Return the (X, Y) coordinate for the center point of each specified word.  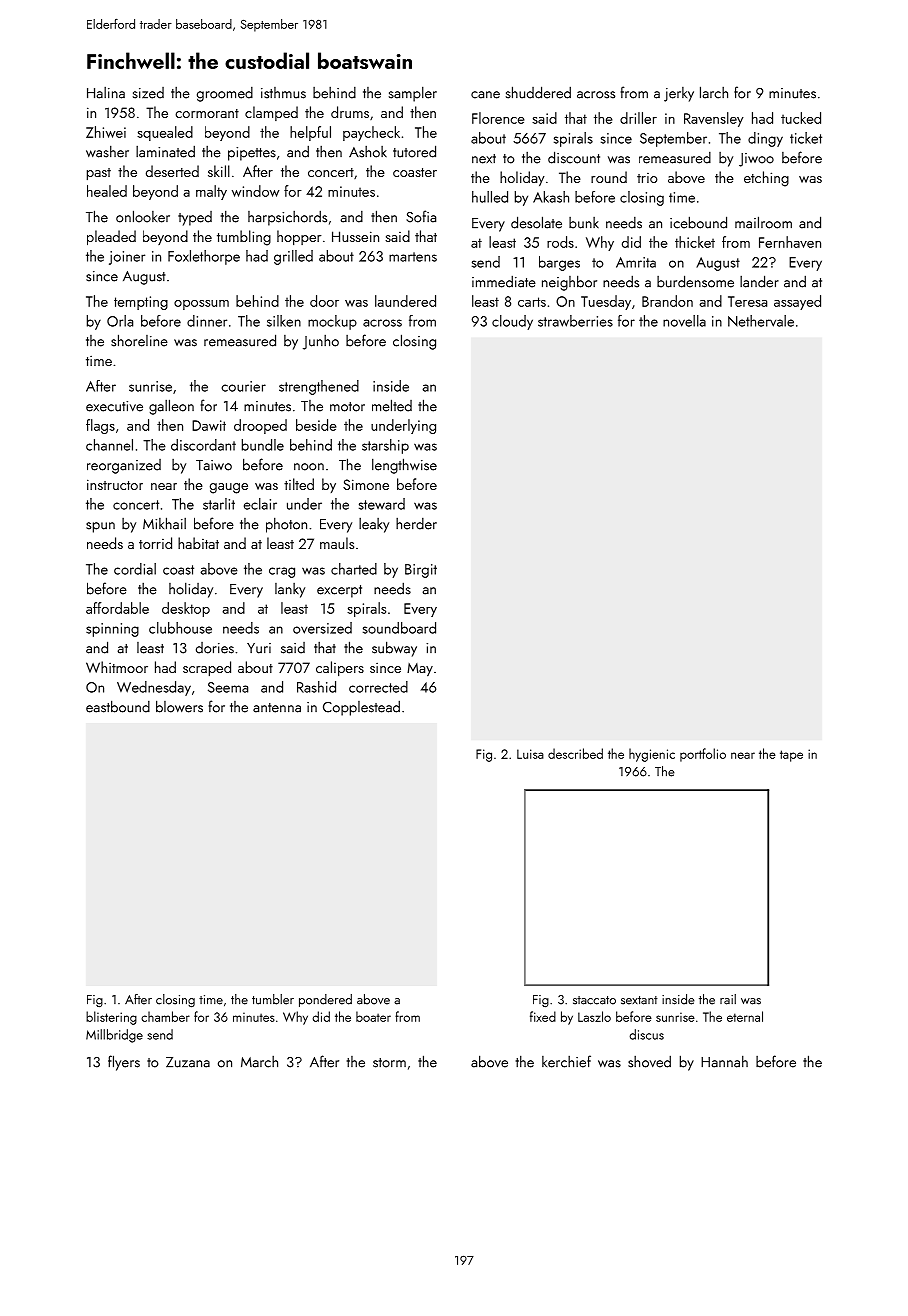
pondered (325, 1000)
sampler (413, 94)
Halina (106, 93)
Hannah (724, 1061)
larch (714, 92)
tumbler (273, 999)
